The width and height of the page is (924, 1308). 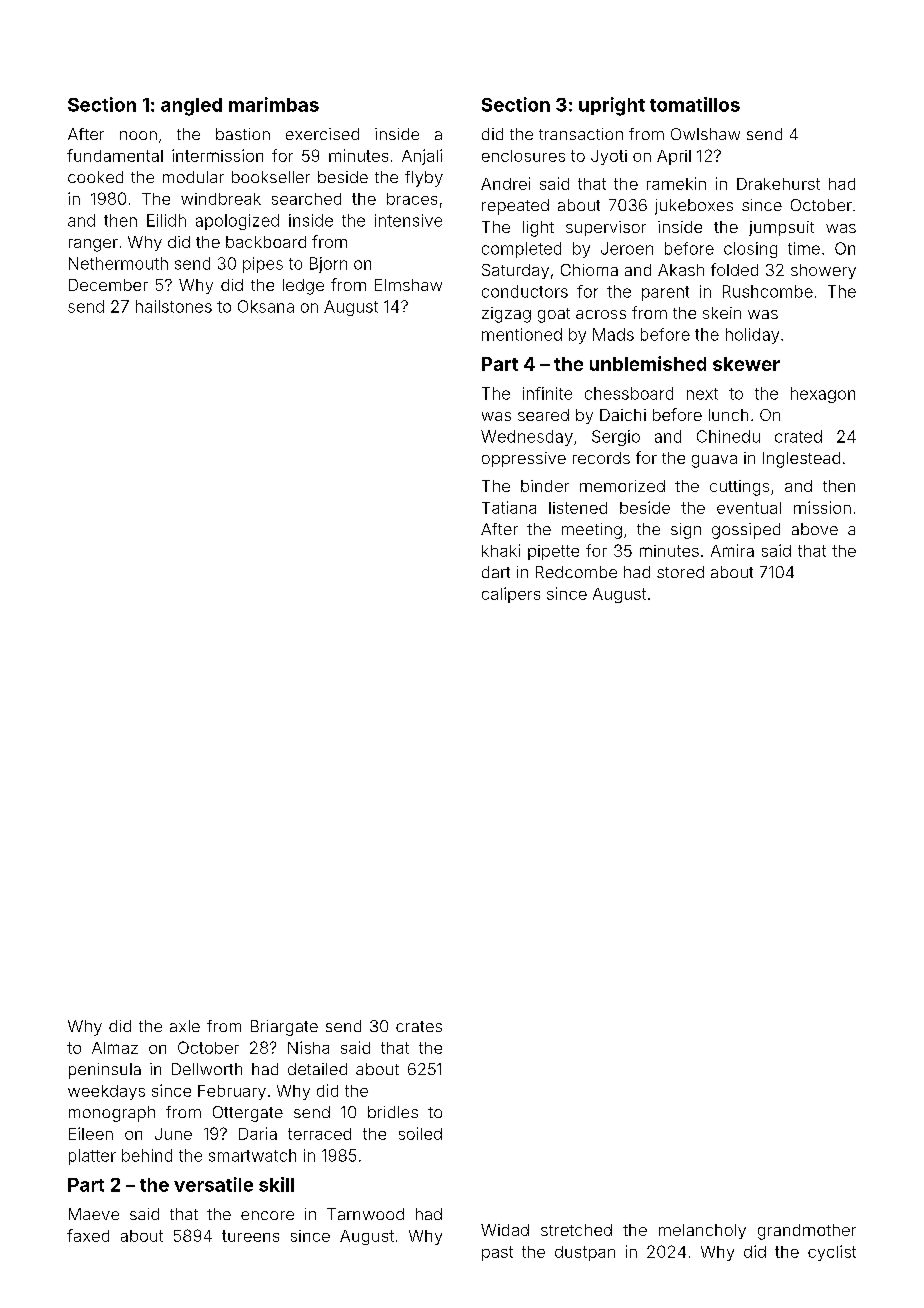 I want to click on Wednesday, so click(x=527, y=438).
